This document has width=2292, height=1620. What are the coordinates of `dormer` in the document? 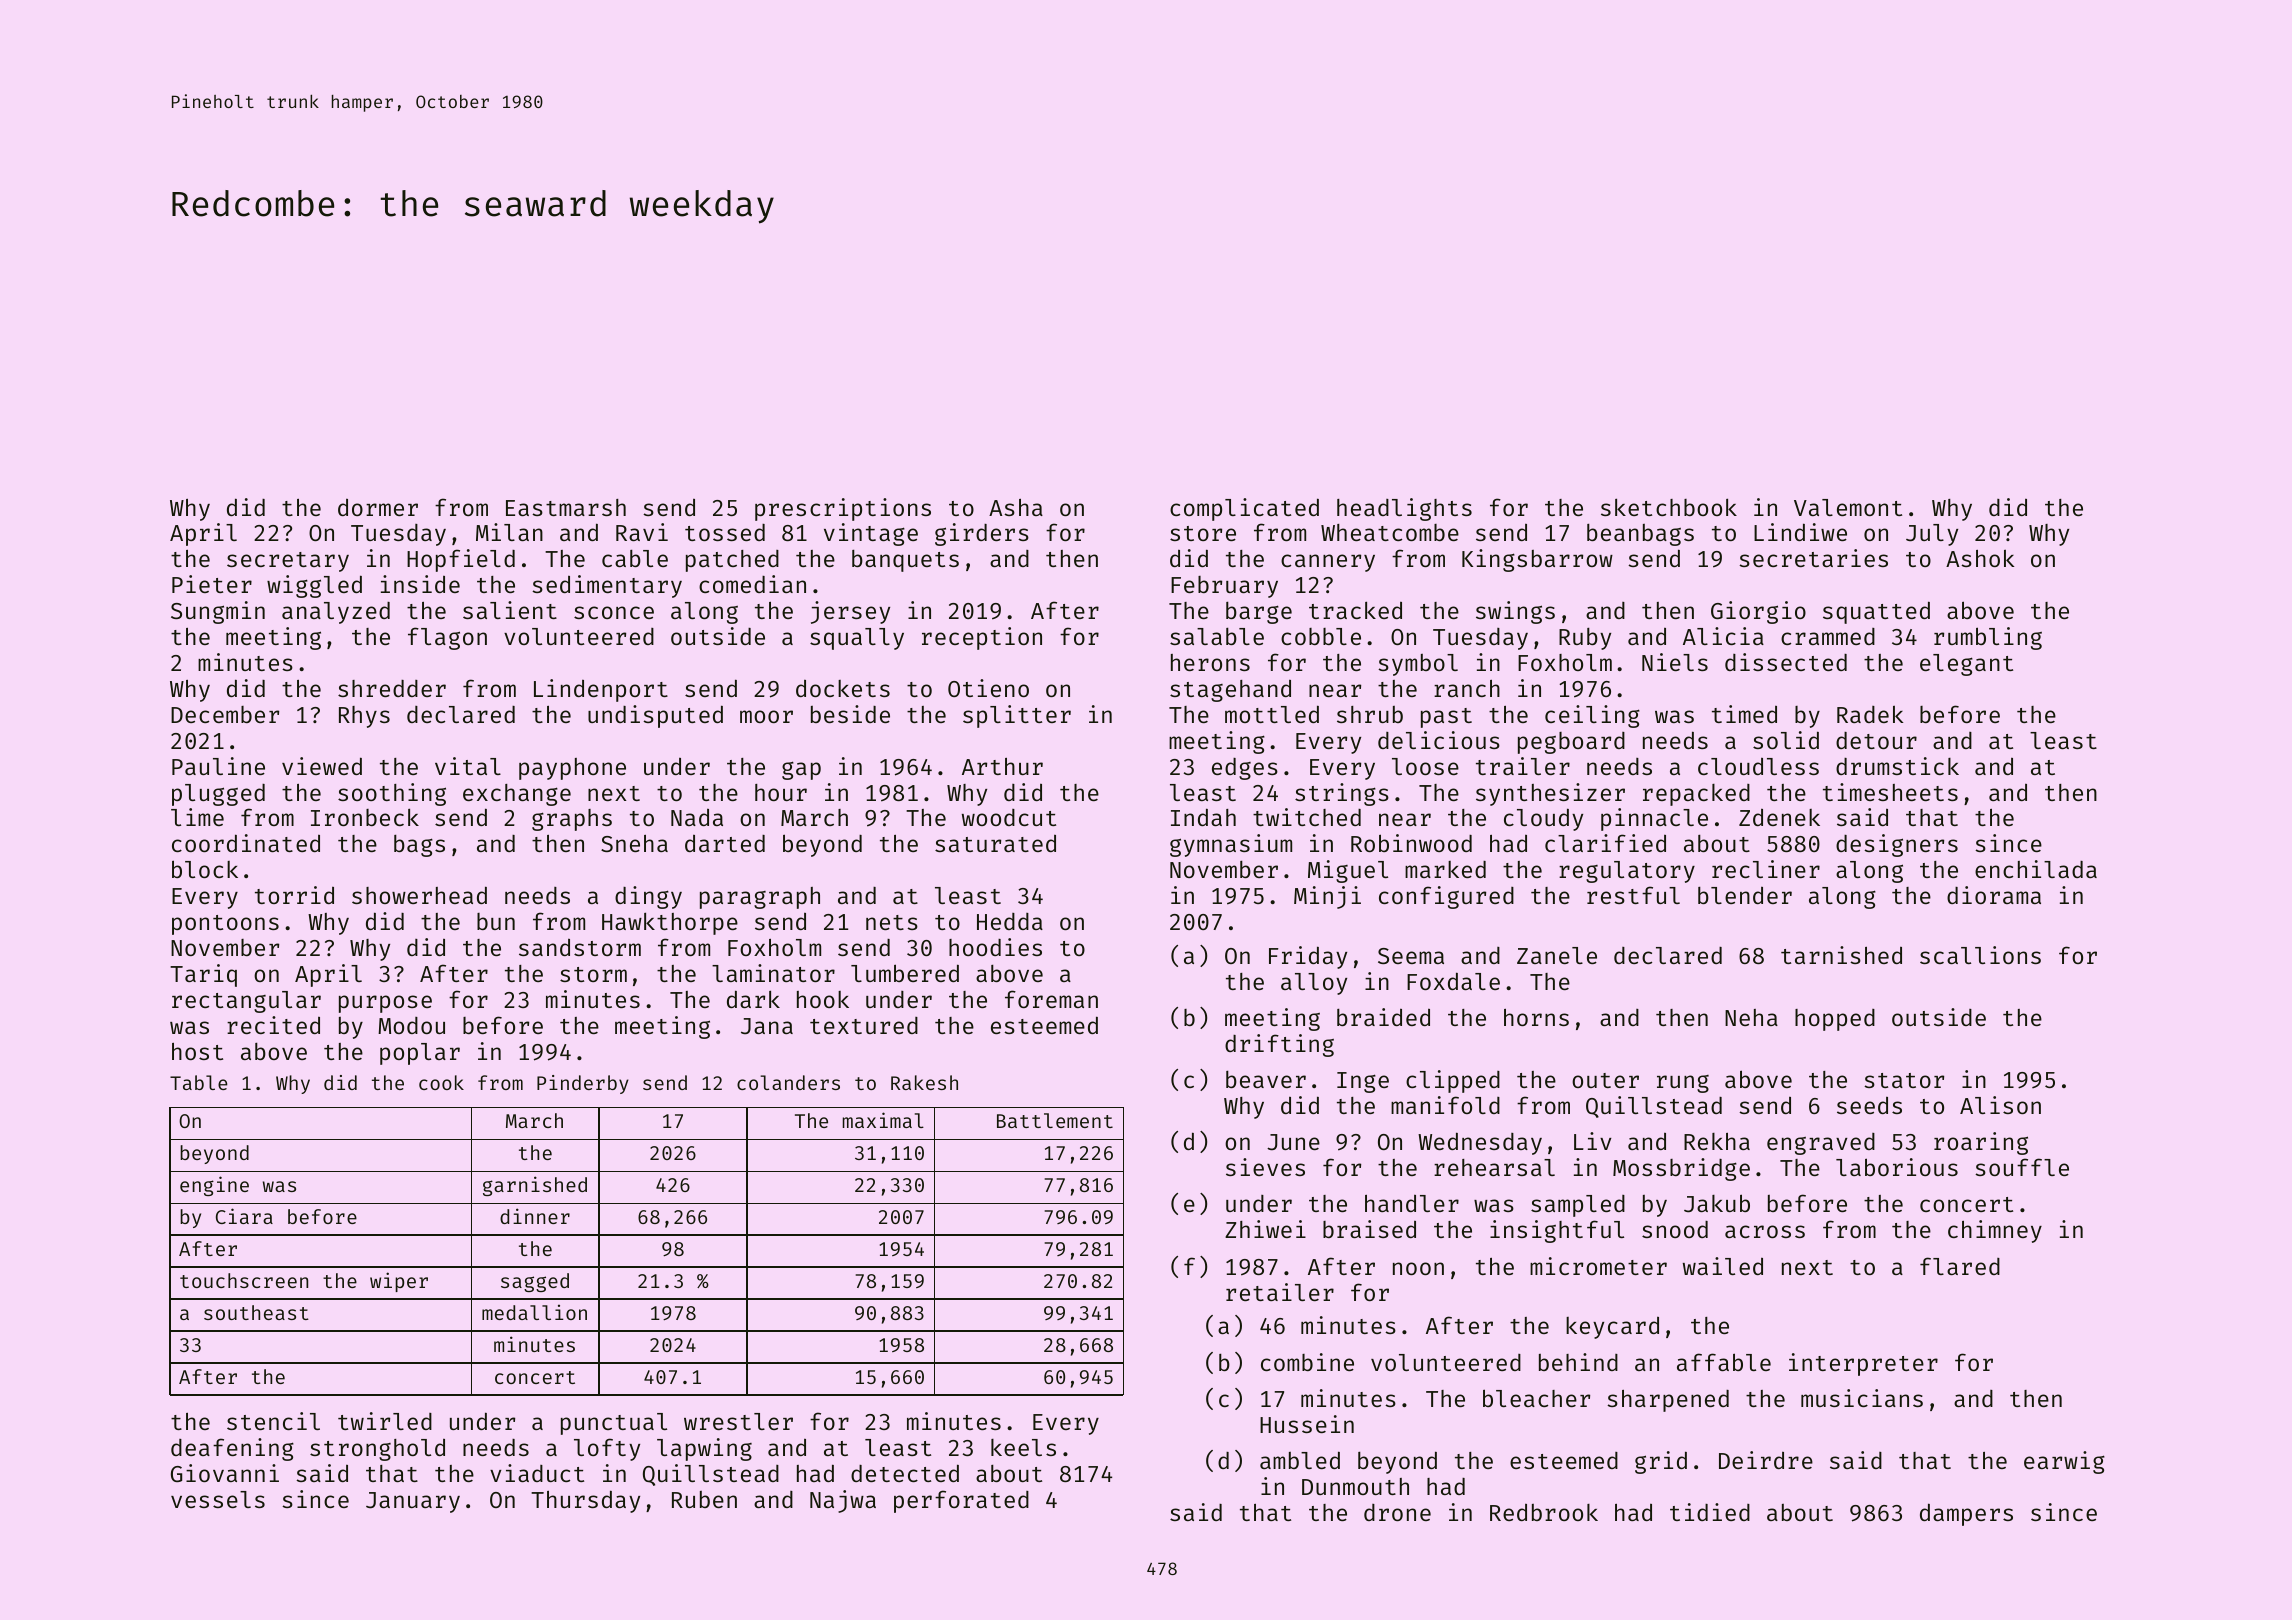 It's located at (378, 507).
